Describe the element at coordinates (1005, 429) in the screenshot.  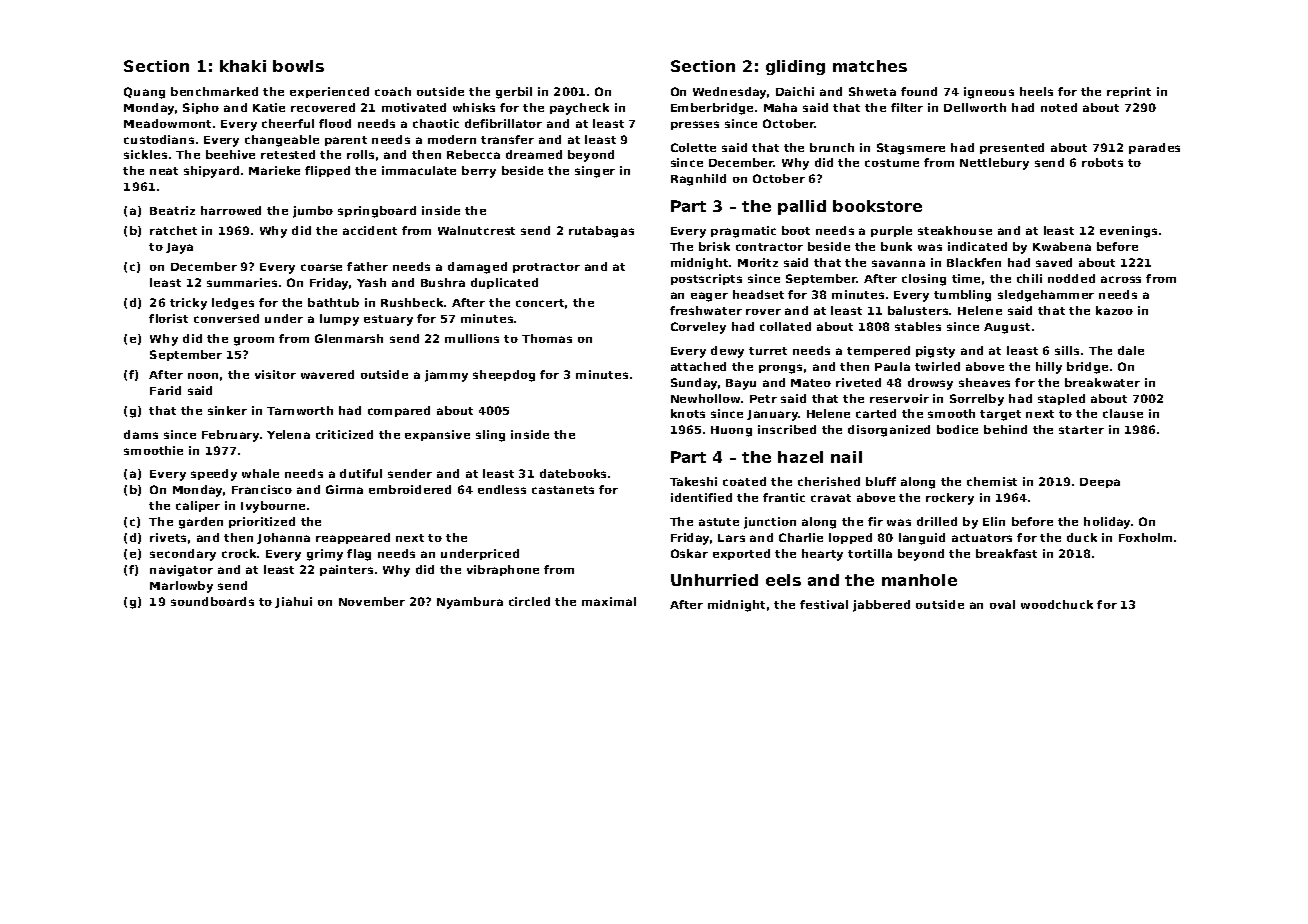
I see `behind` at that location.
